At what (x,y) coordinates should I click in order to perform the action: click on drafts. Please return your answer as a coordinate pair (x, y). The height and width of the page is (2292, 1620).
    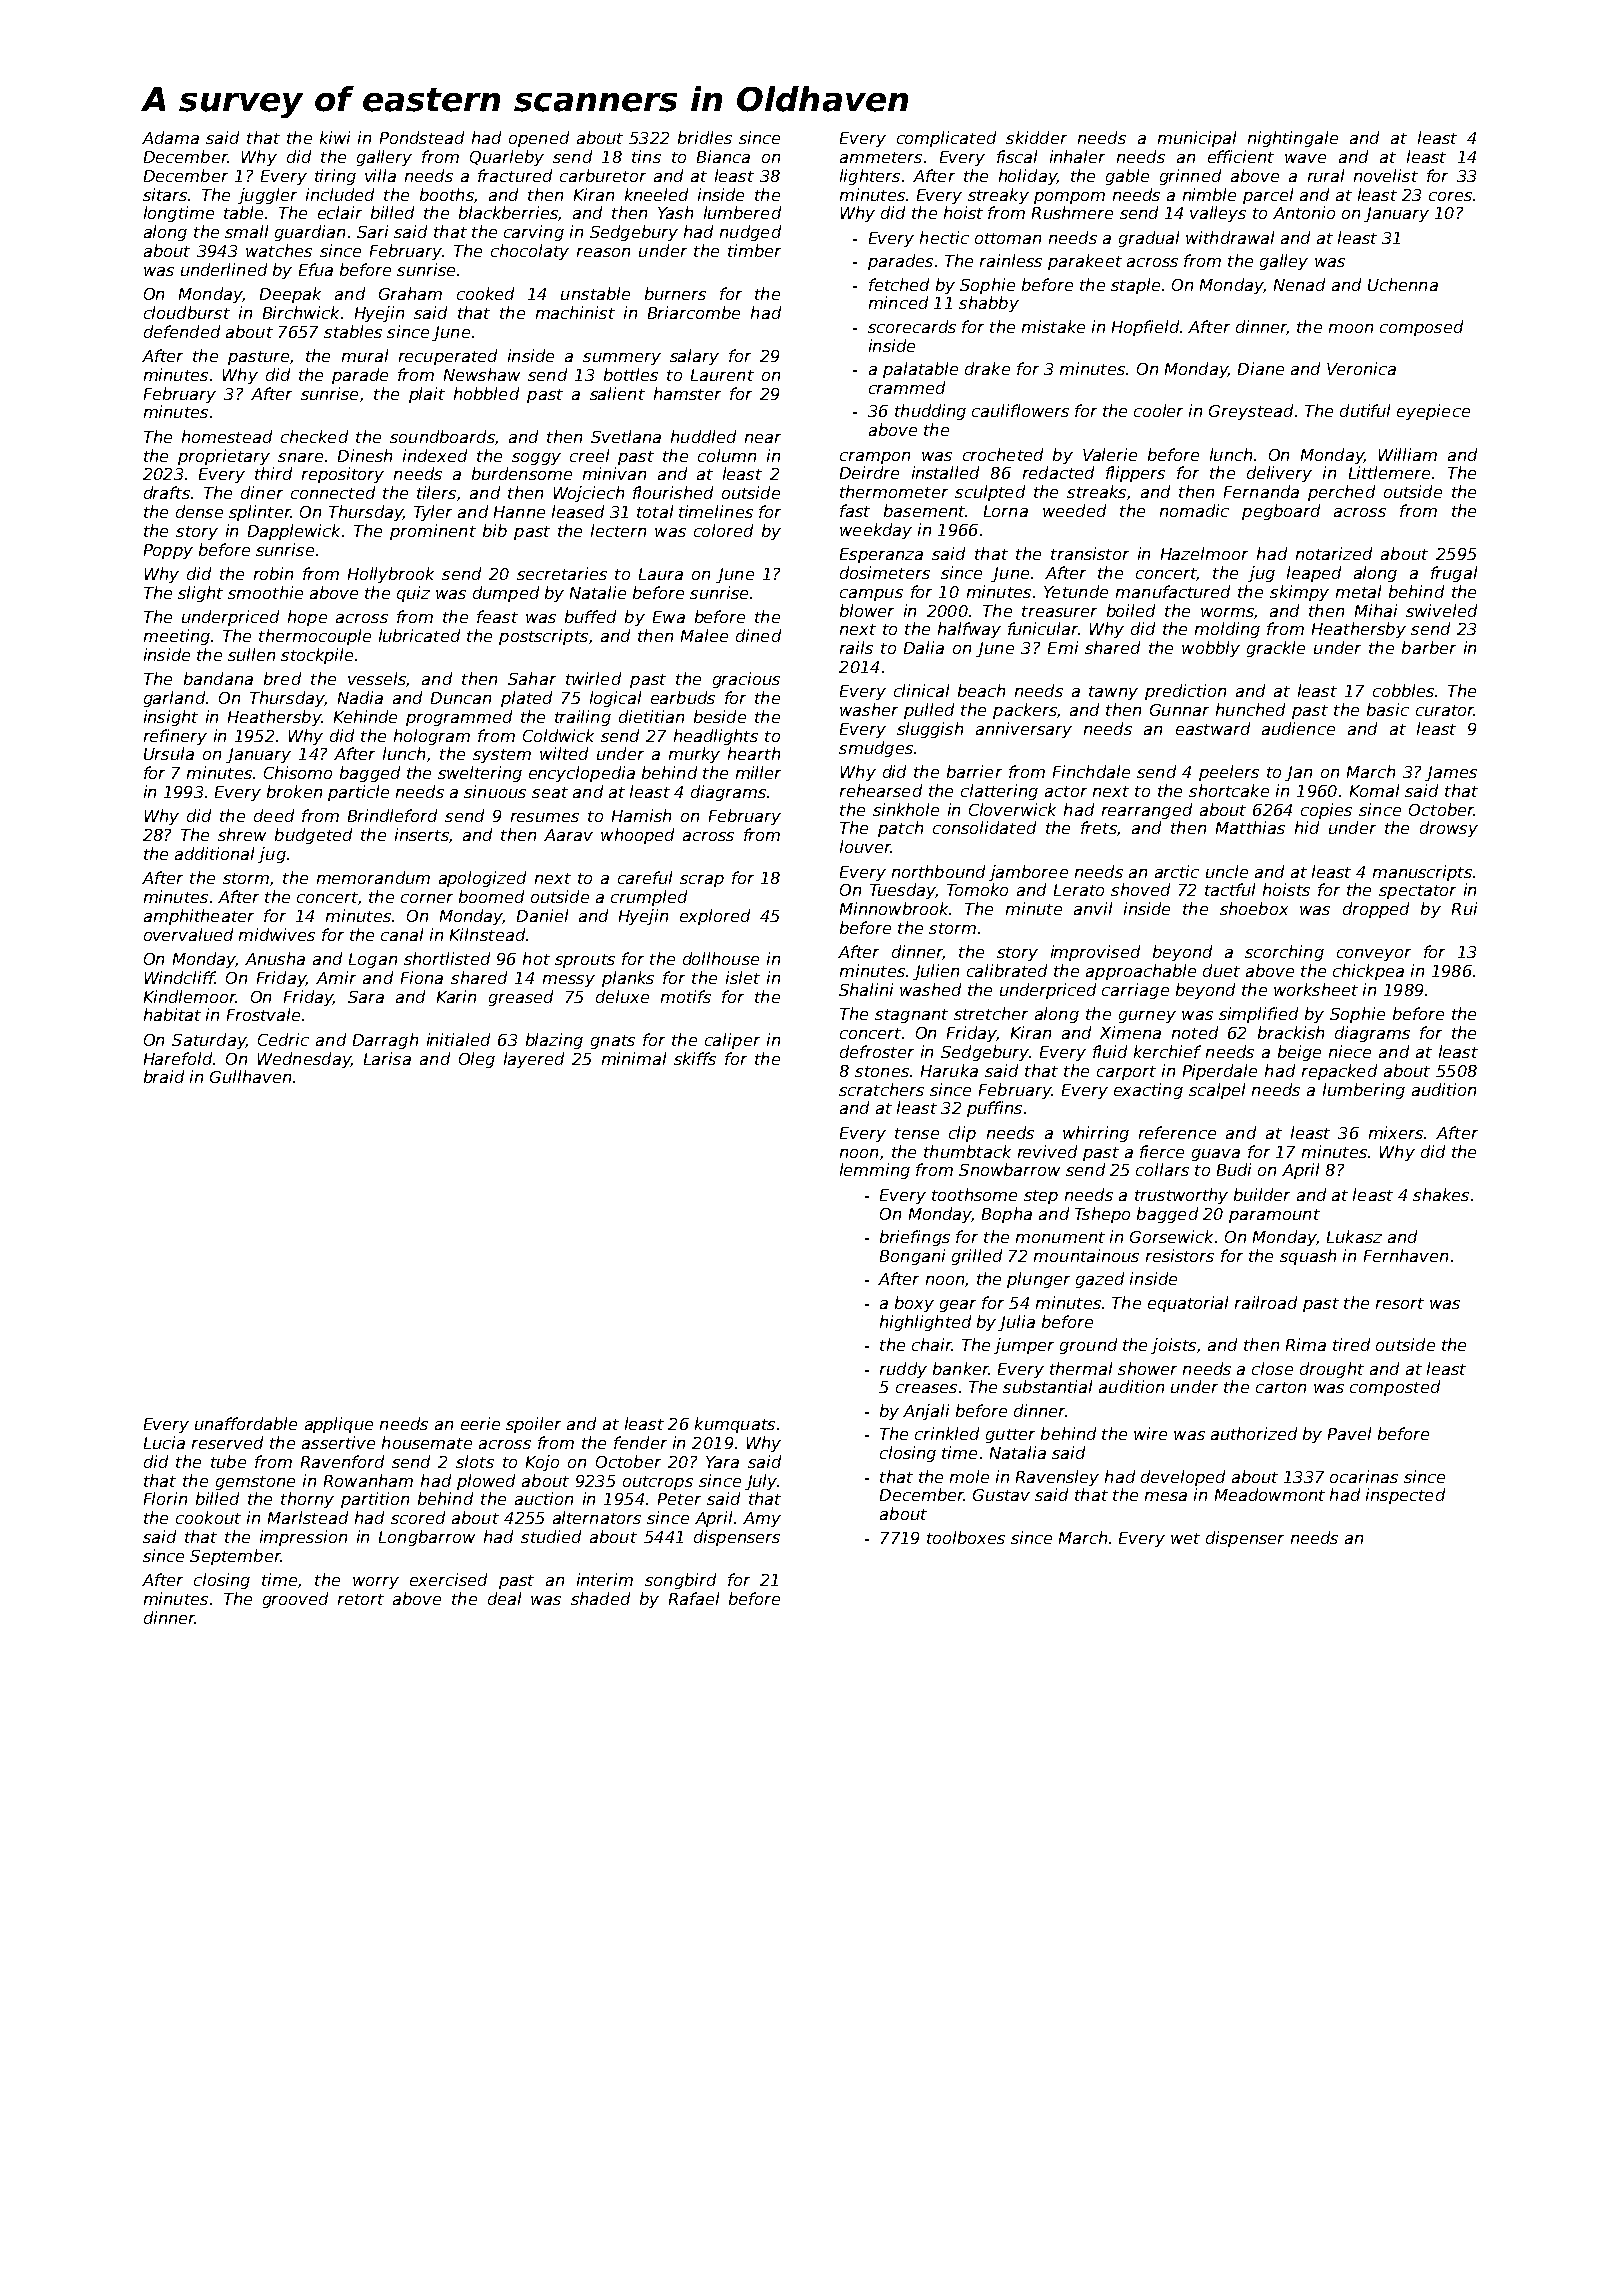
    Looking at the image, I should click on (167, 492).
